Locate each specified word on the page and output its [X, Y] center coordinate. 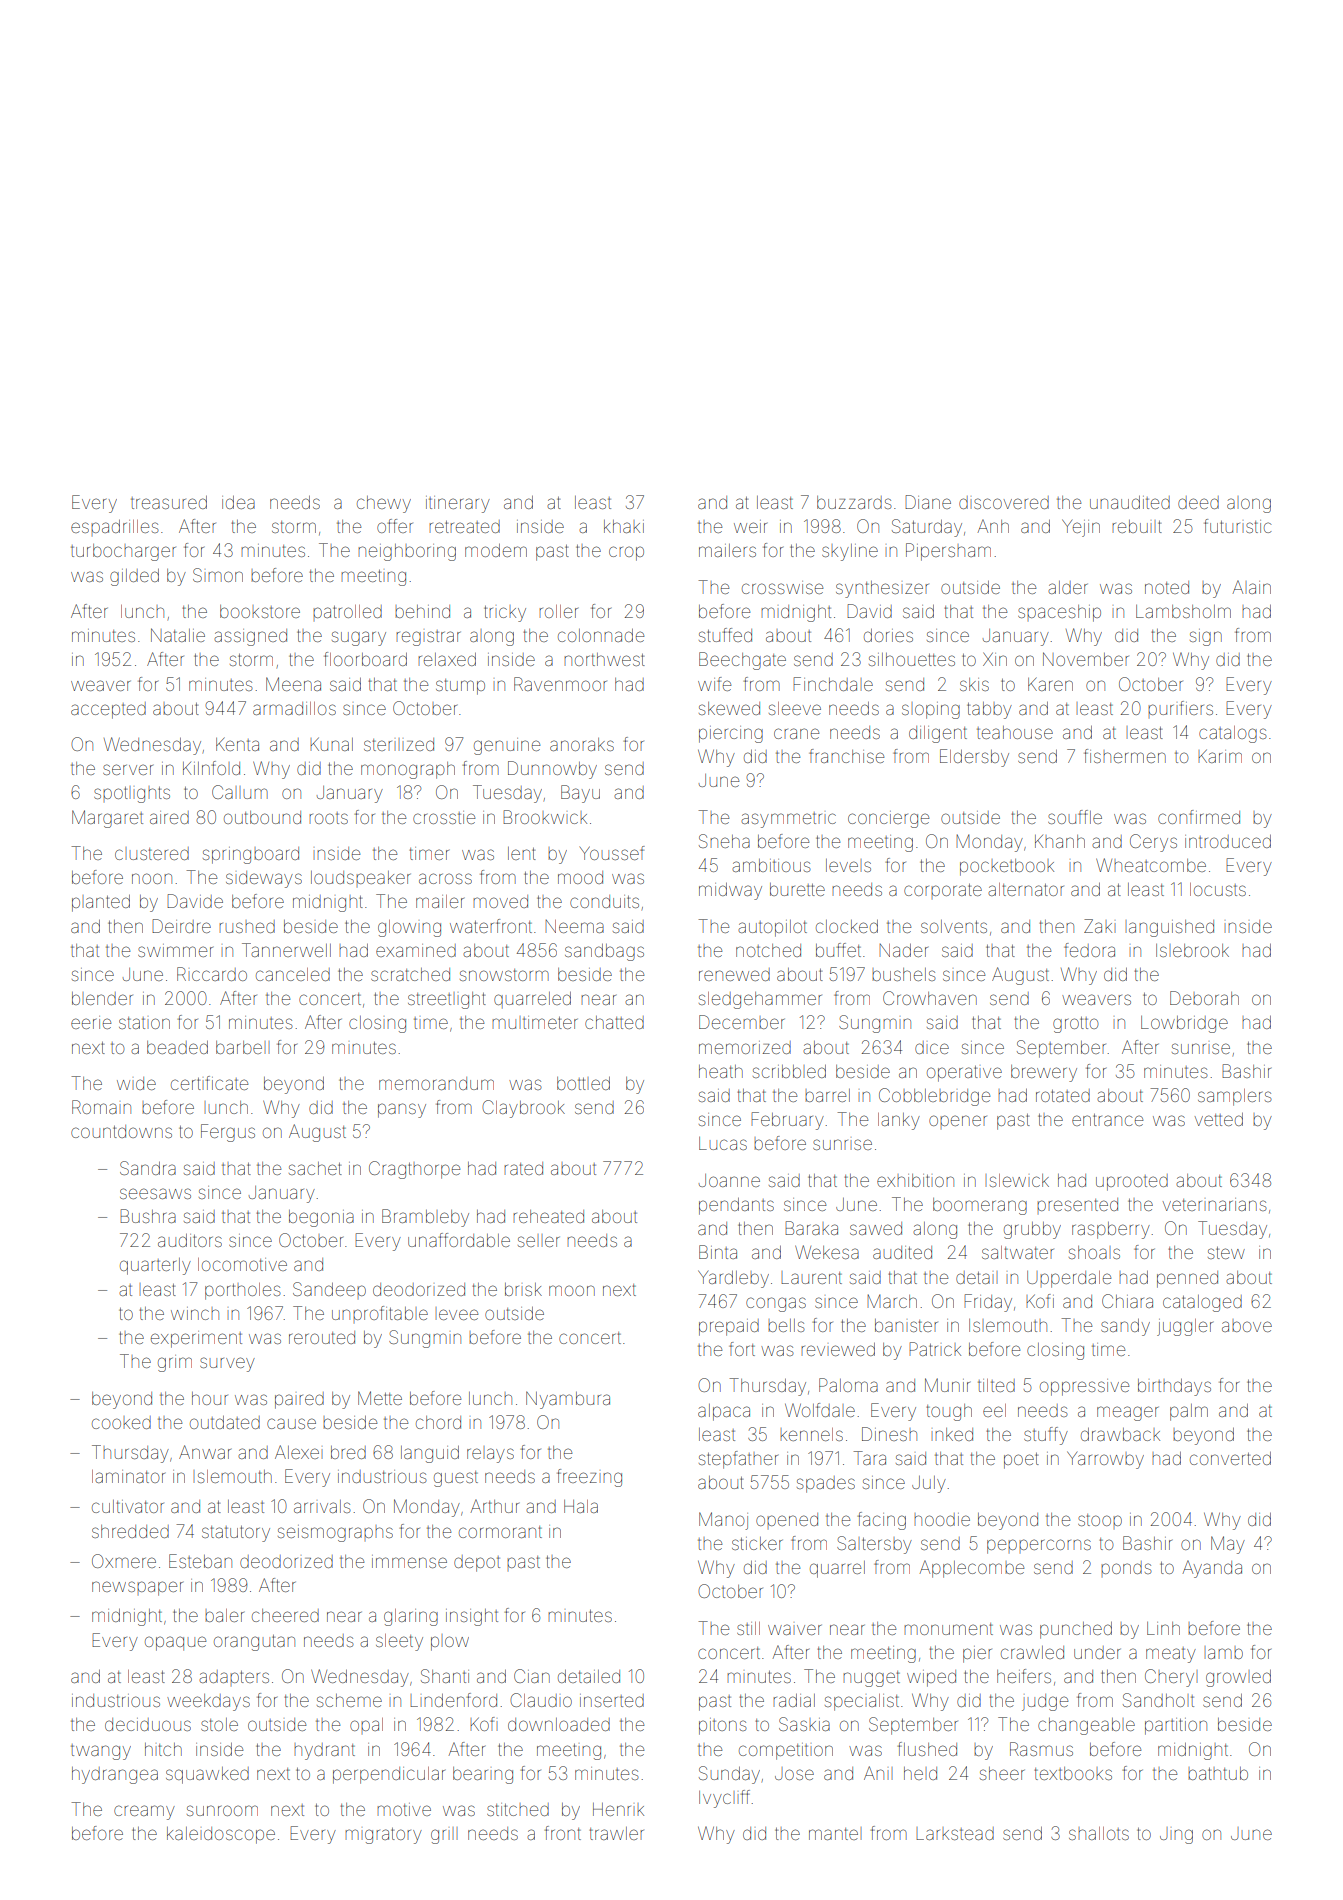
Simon [218, 575]
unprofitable [380, 1313]
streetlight [447, 1000]
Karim [1220, 756]
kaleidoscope [221, 1835]
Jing [1176, 1836]
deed [1198, 502]
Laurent [811, 1278]
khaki [624, 526]
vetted [1219, 1119]
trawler [617, 1833]
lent [522, 853]
